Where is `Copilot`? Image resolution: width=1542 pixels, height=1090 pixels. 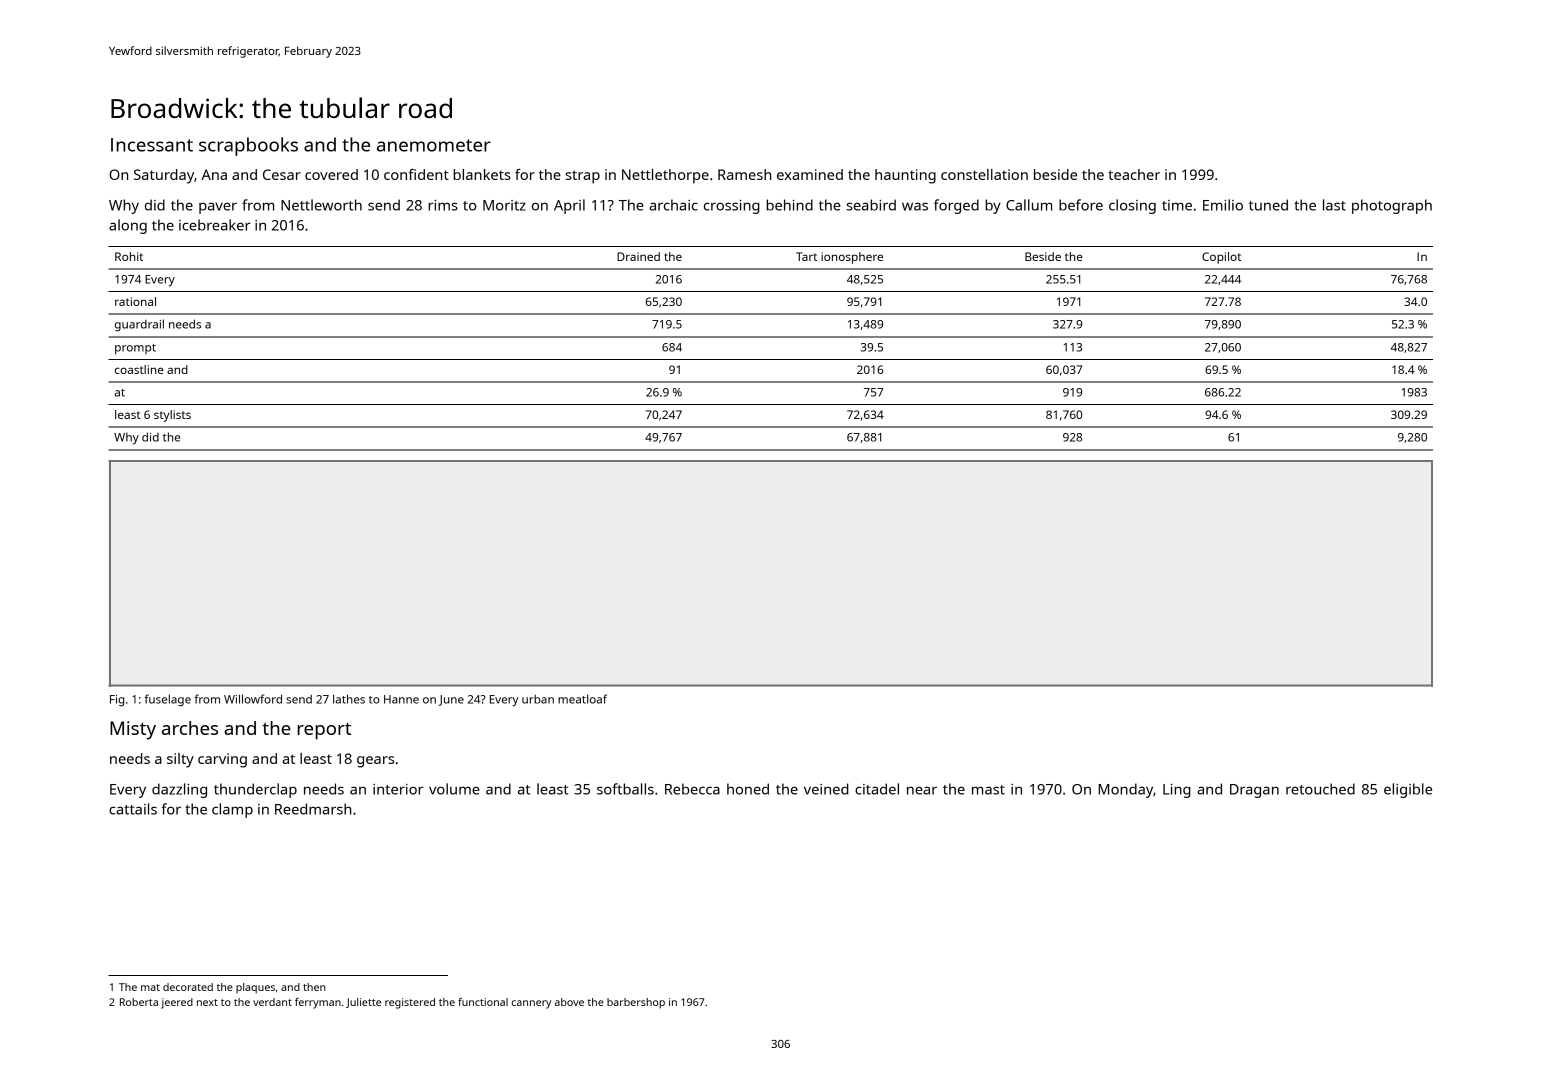 Copilot is located at coordinates (1221, 258).
